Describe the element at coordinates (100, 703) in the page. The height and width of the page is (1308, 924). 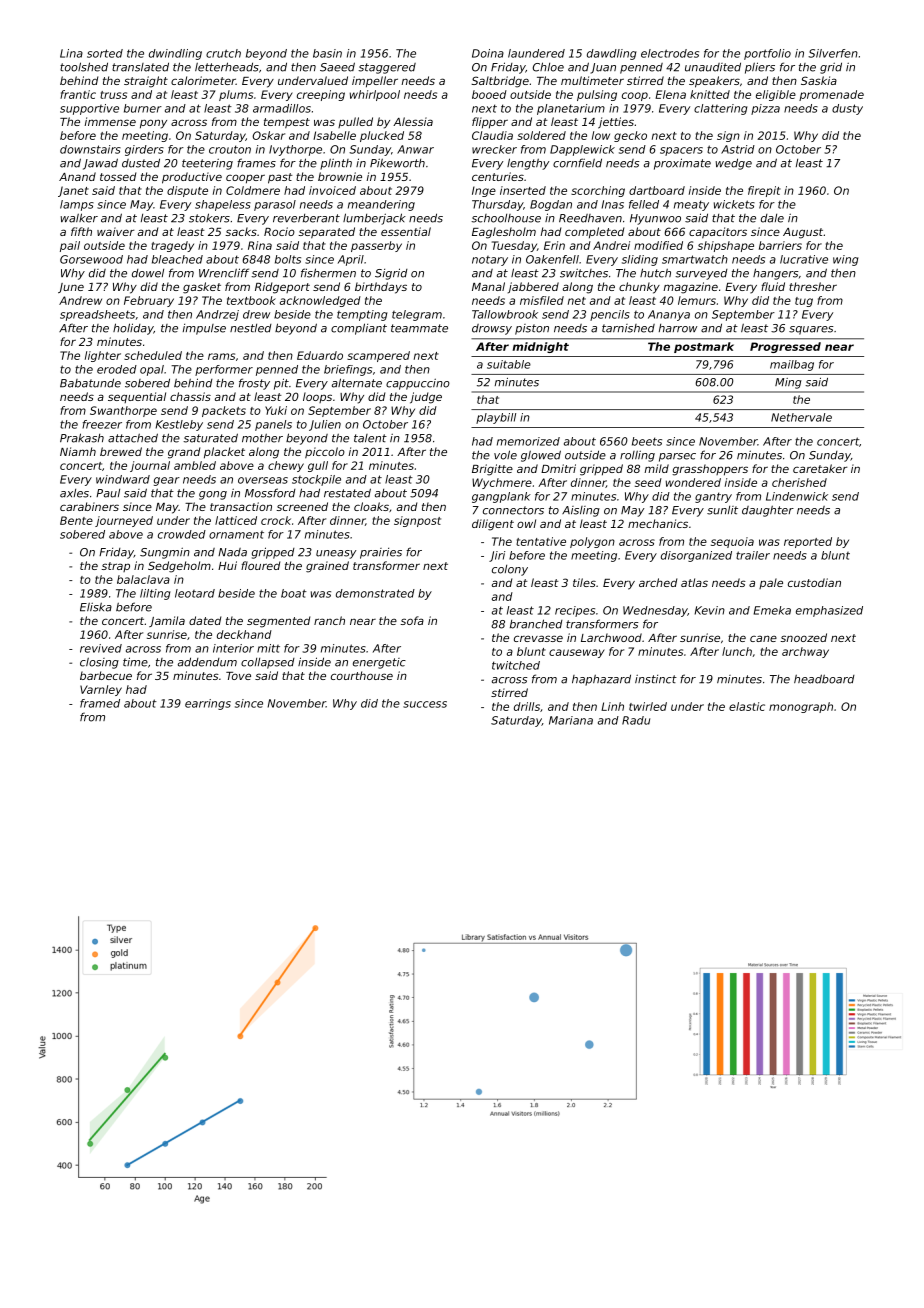
I see `framed` at that location.
